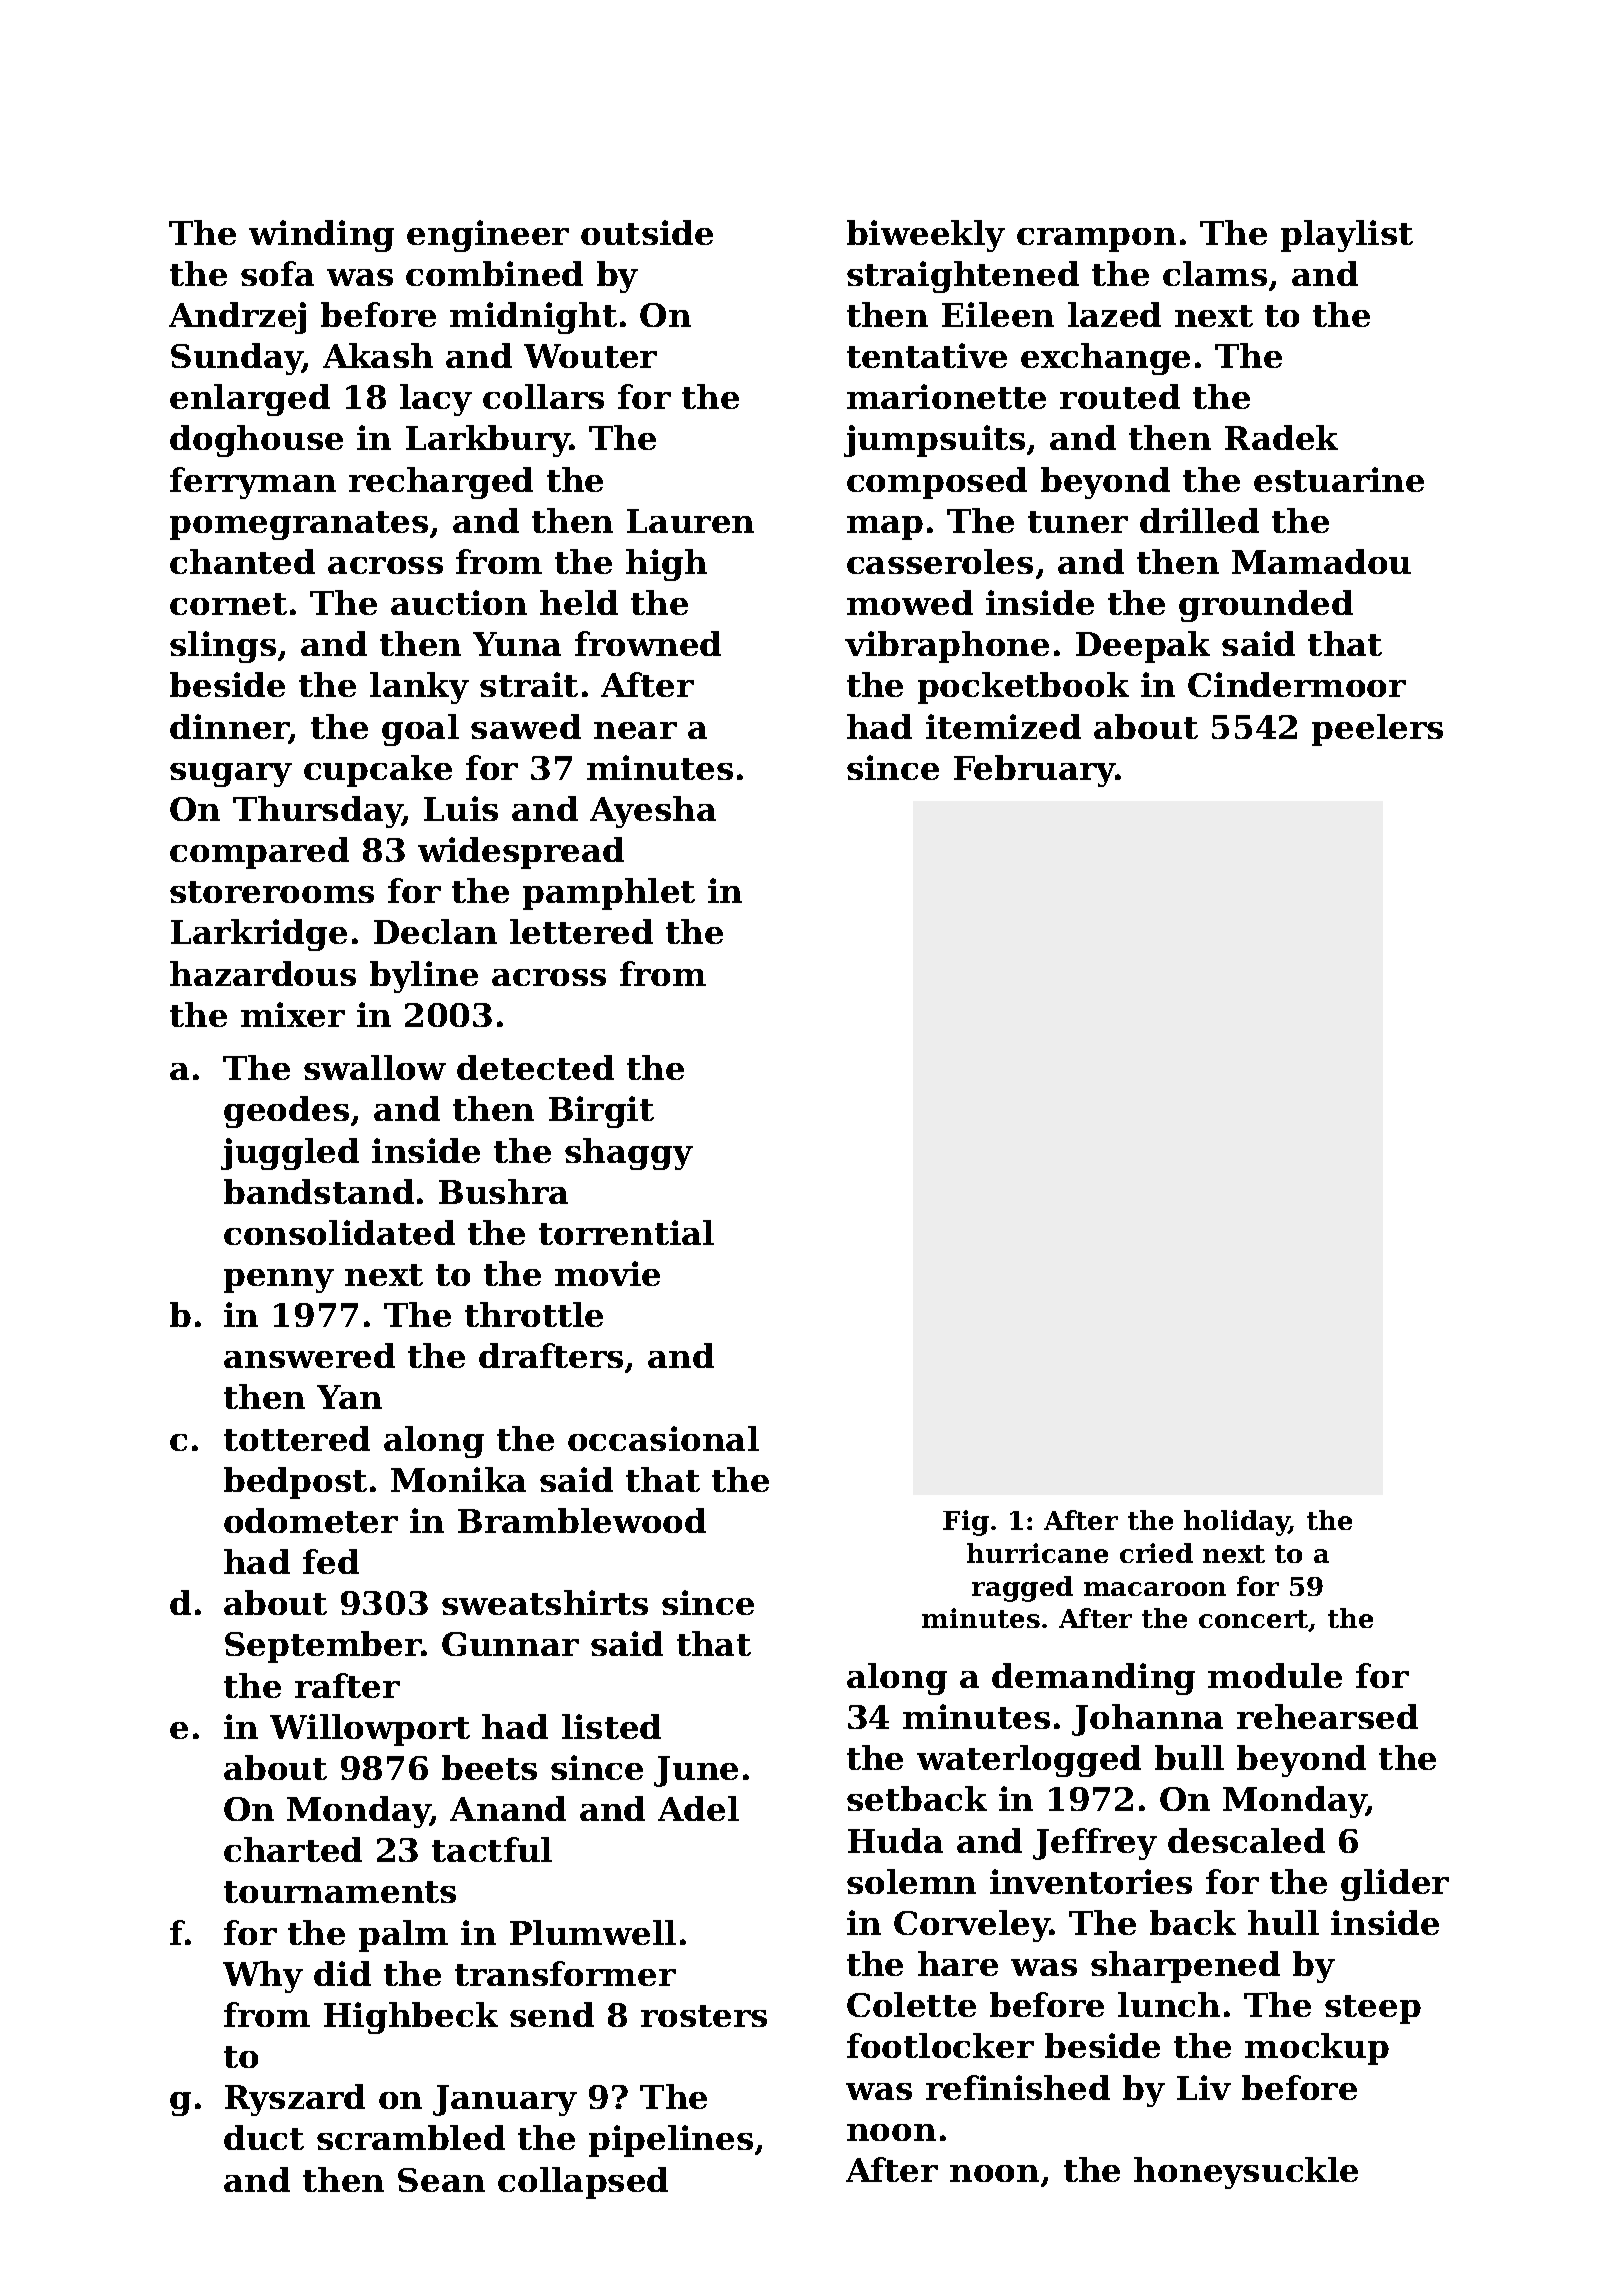 The width and height of the document is (1620, 2292). I want to click on Sean, so click(441, 2180).
